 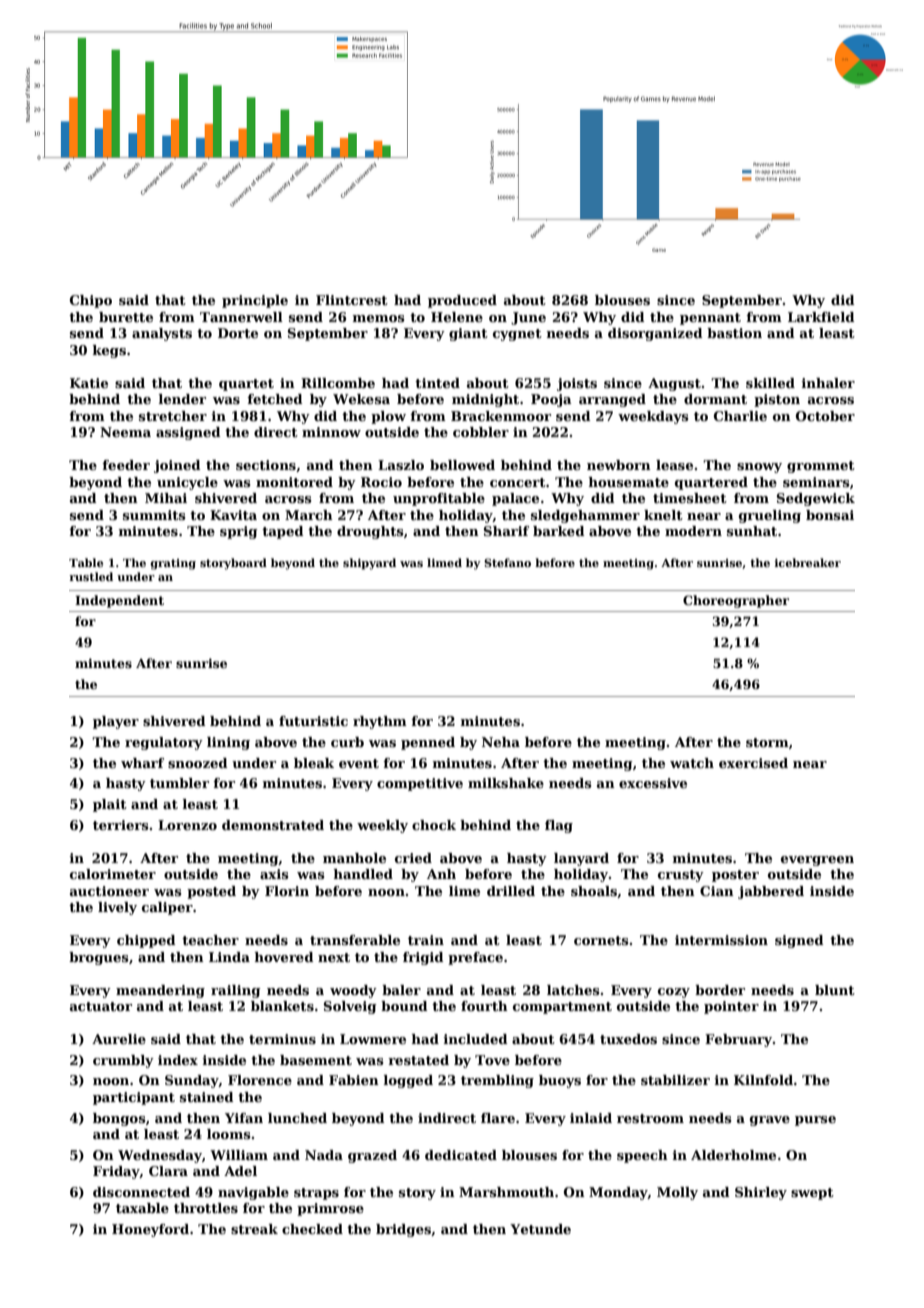 I want to click on included, so click(x=476, y=1039).
